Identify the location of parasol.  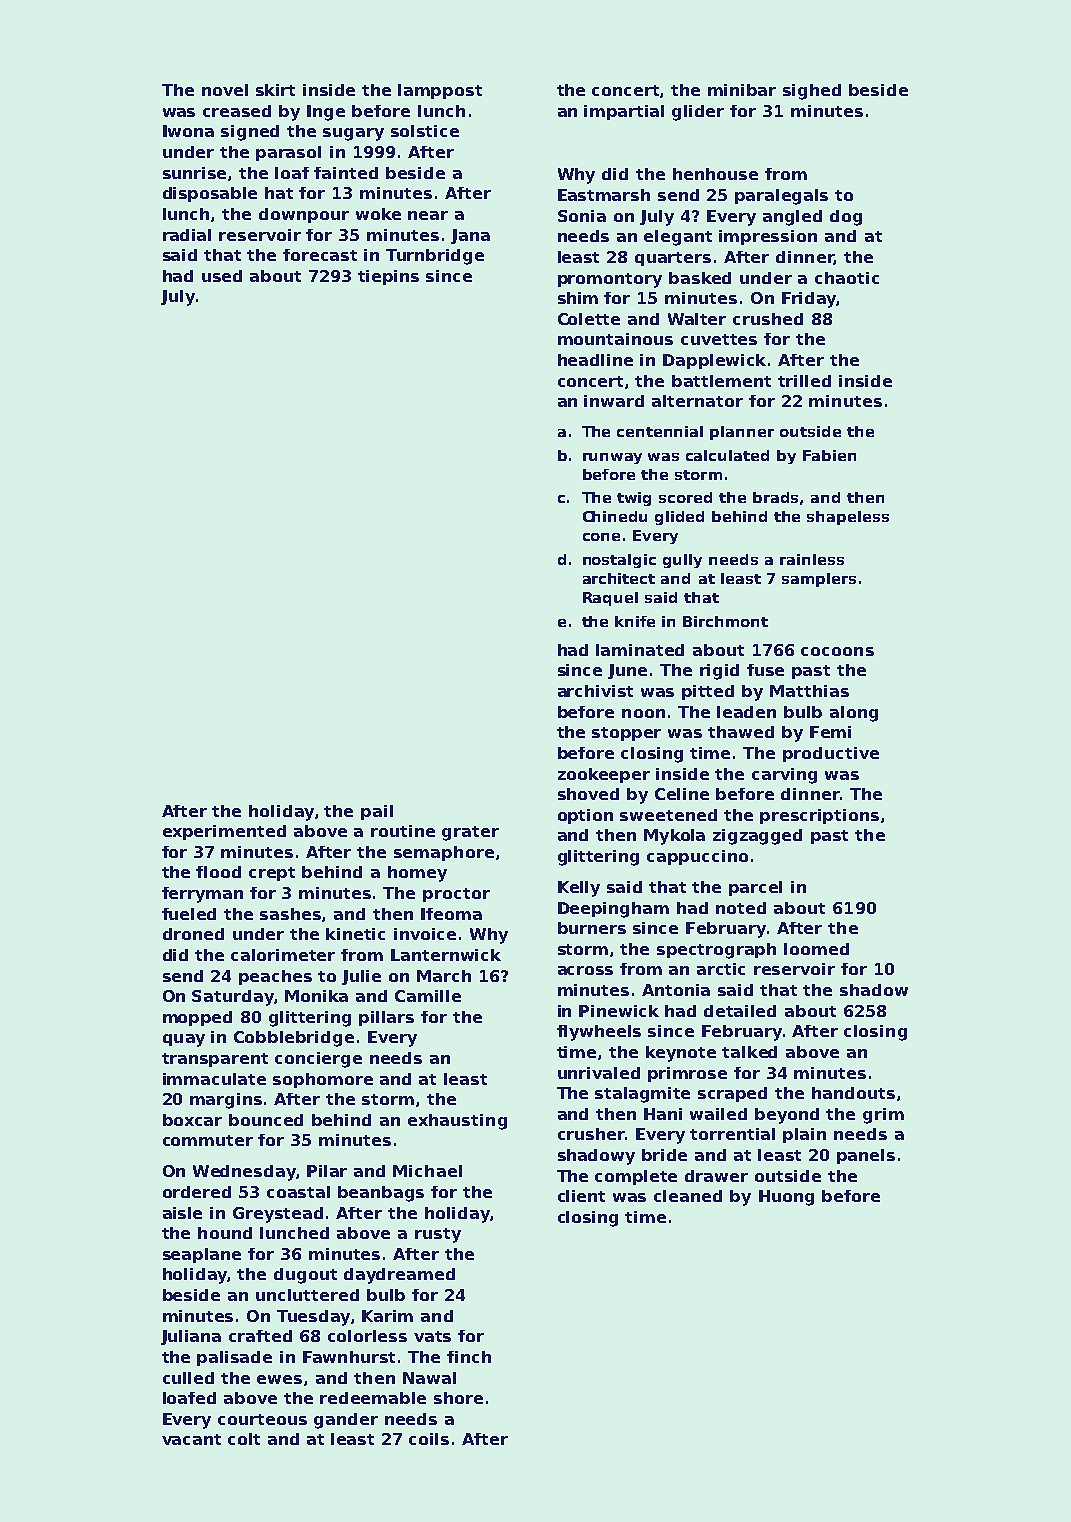
(288, 153).
